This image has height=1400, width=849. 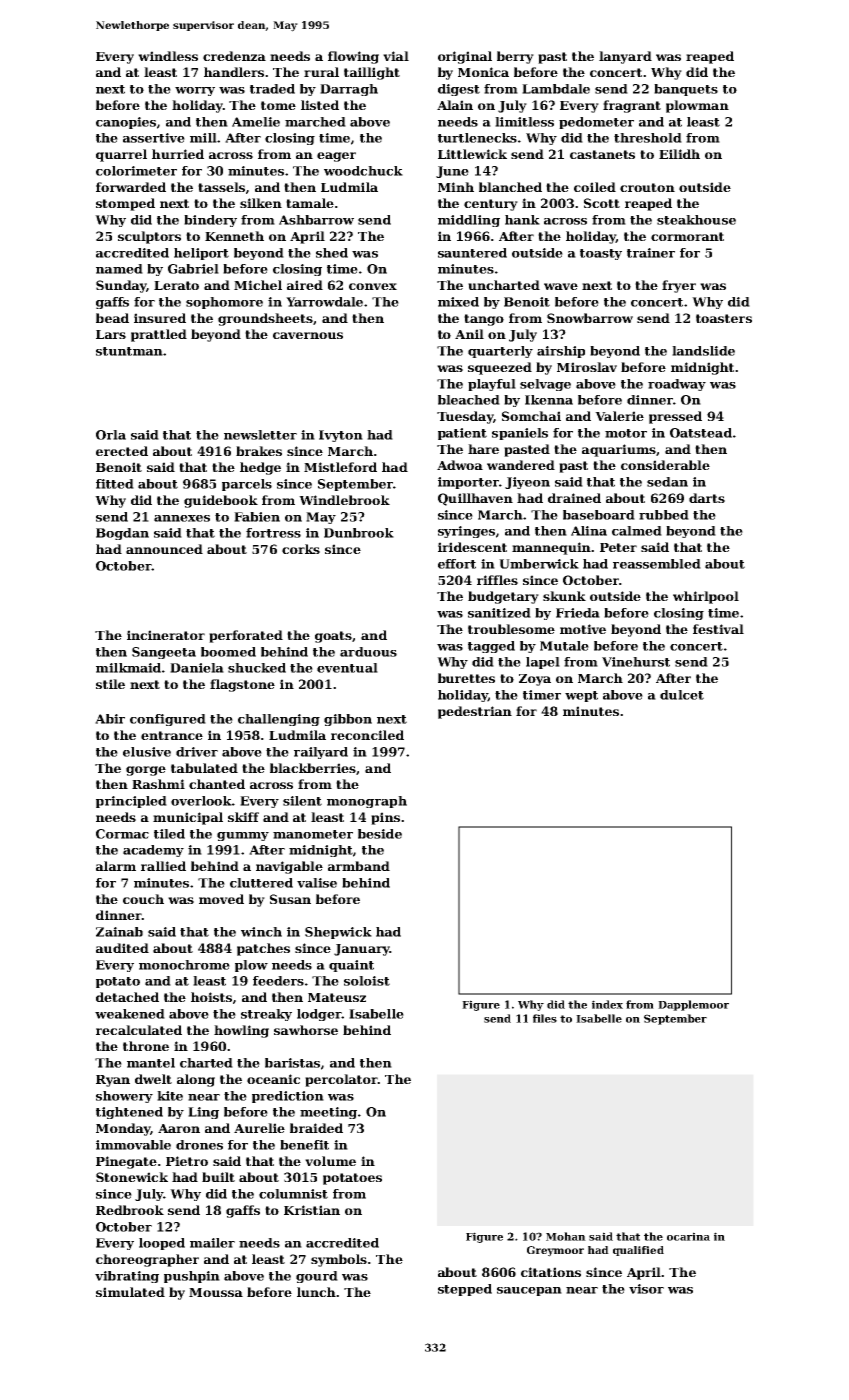 I want to click on Ikenna, so click(x=549, y=400).
